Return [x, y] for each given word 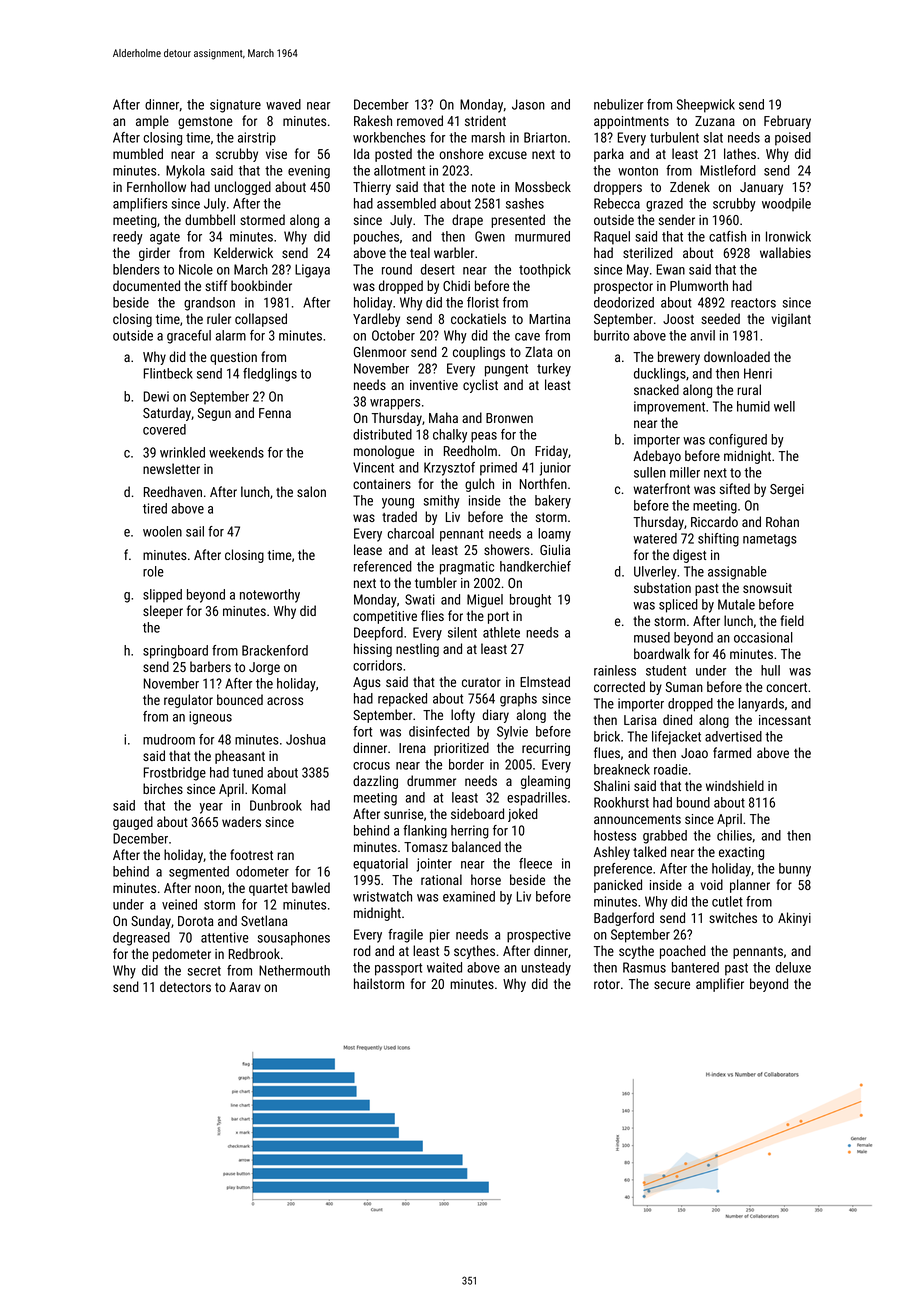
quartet [268, 890]
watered [655, 538]
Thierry [372, 188]
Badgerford [624, 919]
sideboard [477, 813]
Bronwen [509, 418]
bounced [240, 699]
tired [155, 508]
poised [793, 139]
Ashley [612, 853]
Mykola [185, 172]
